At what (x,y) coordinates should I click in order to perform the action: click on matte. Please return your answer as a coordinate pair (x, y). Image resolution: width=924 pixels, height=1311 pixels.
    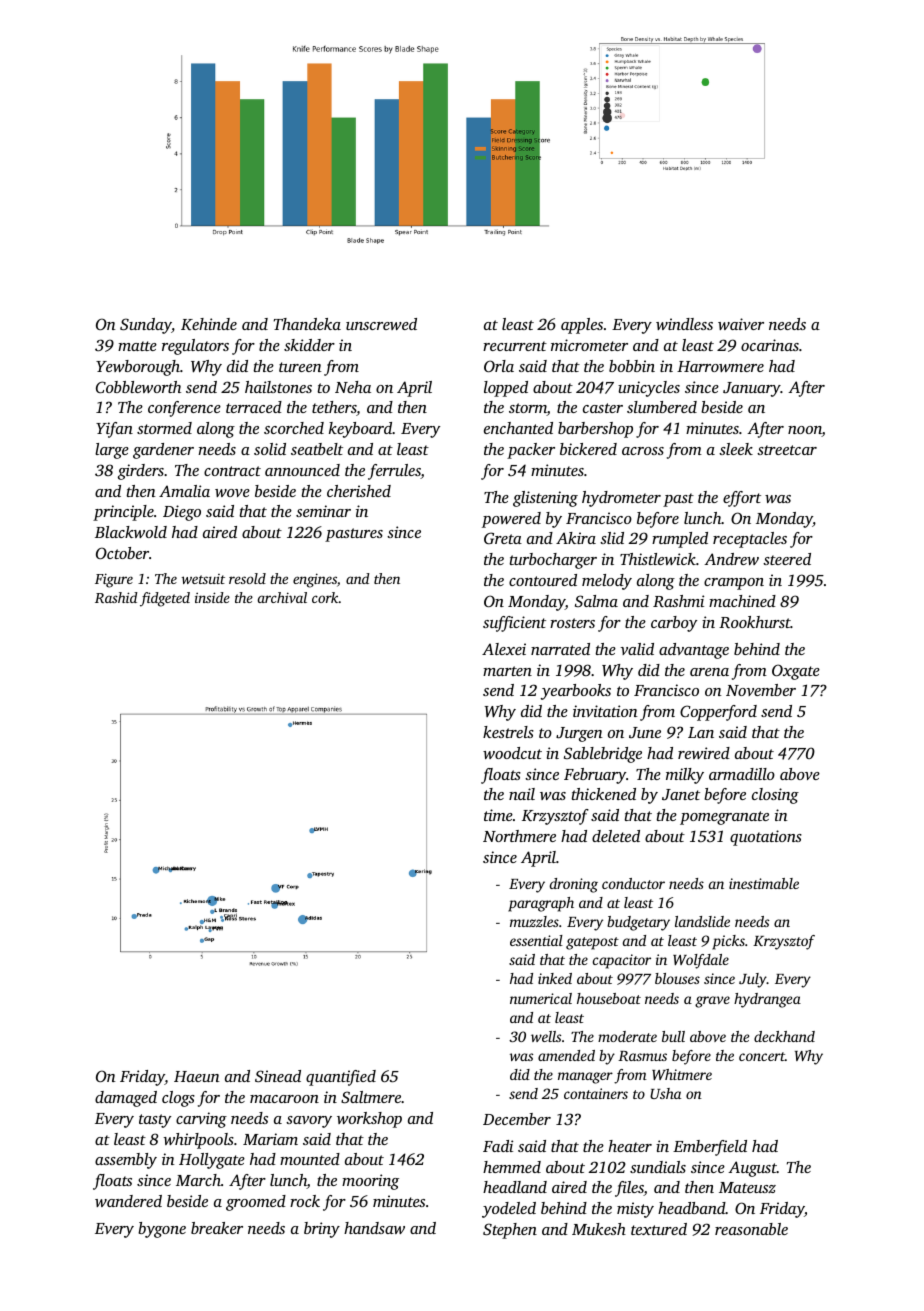
    Looking at the image, I should click on (137, 346).
